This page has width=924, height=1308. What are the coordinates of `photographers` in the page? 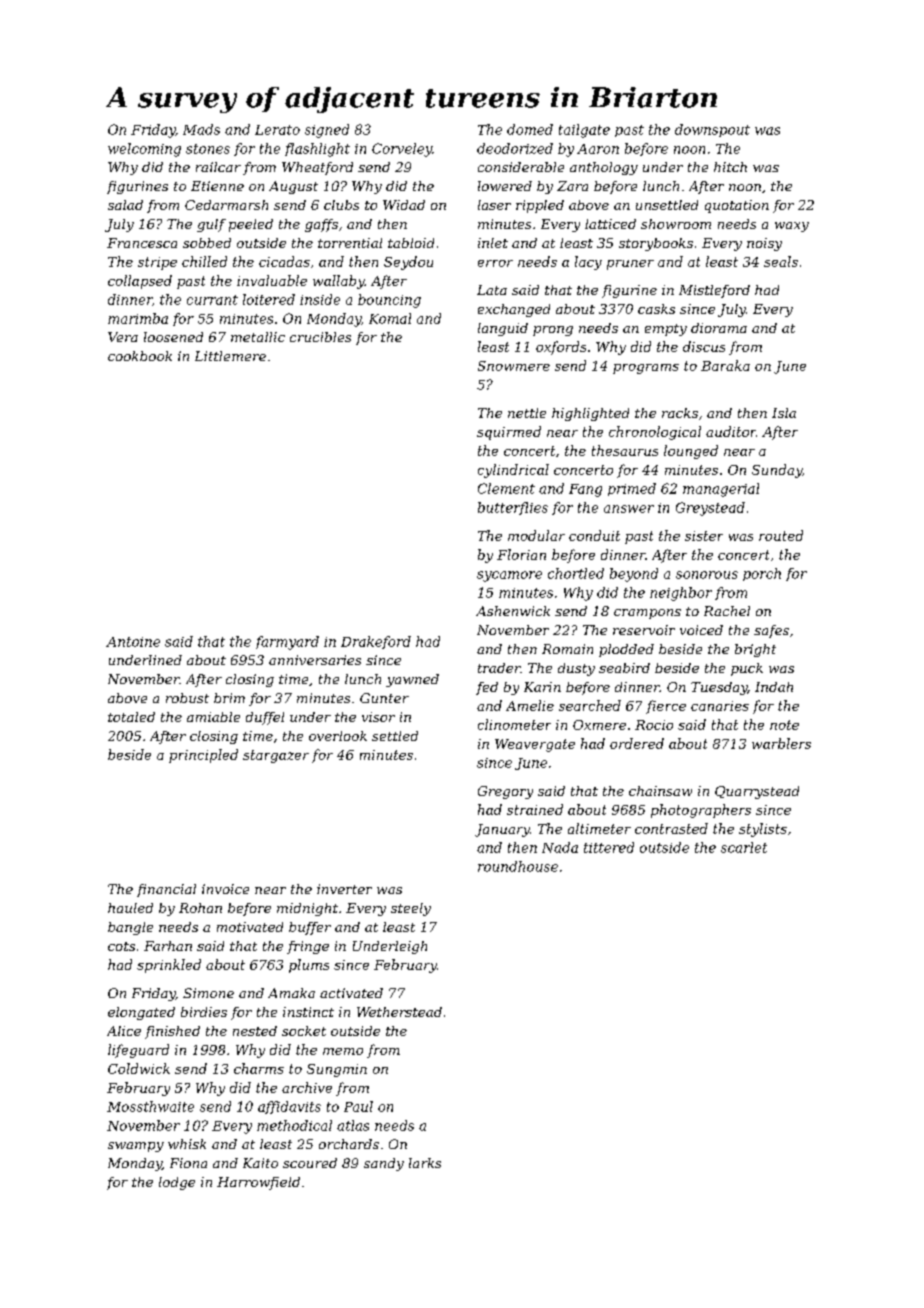 It's located at (701, 811).
